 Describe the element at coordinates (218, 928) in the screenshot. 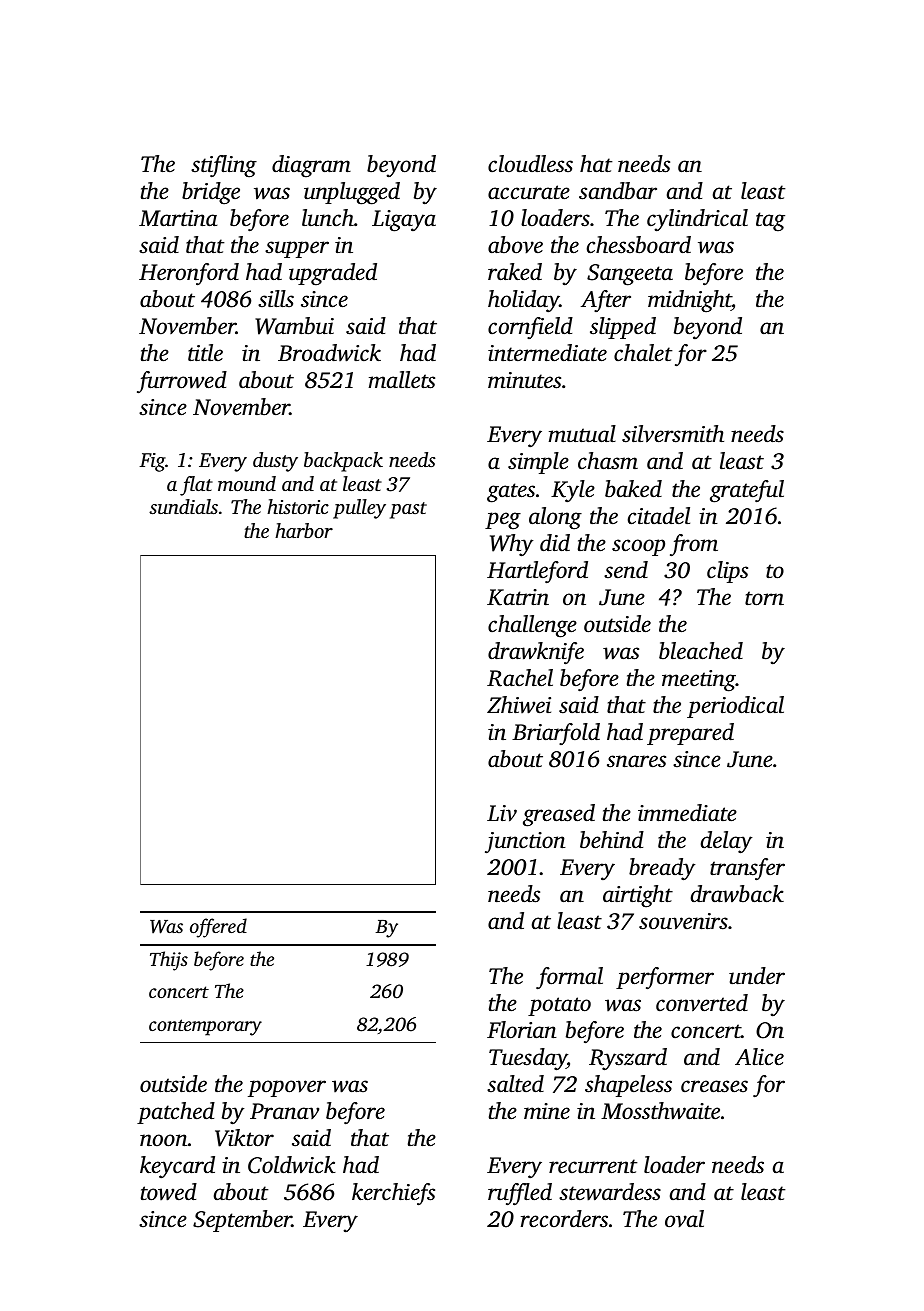

I see `offered` at that location.
